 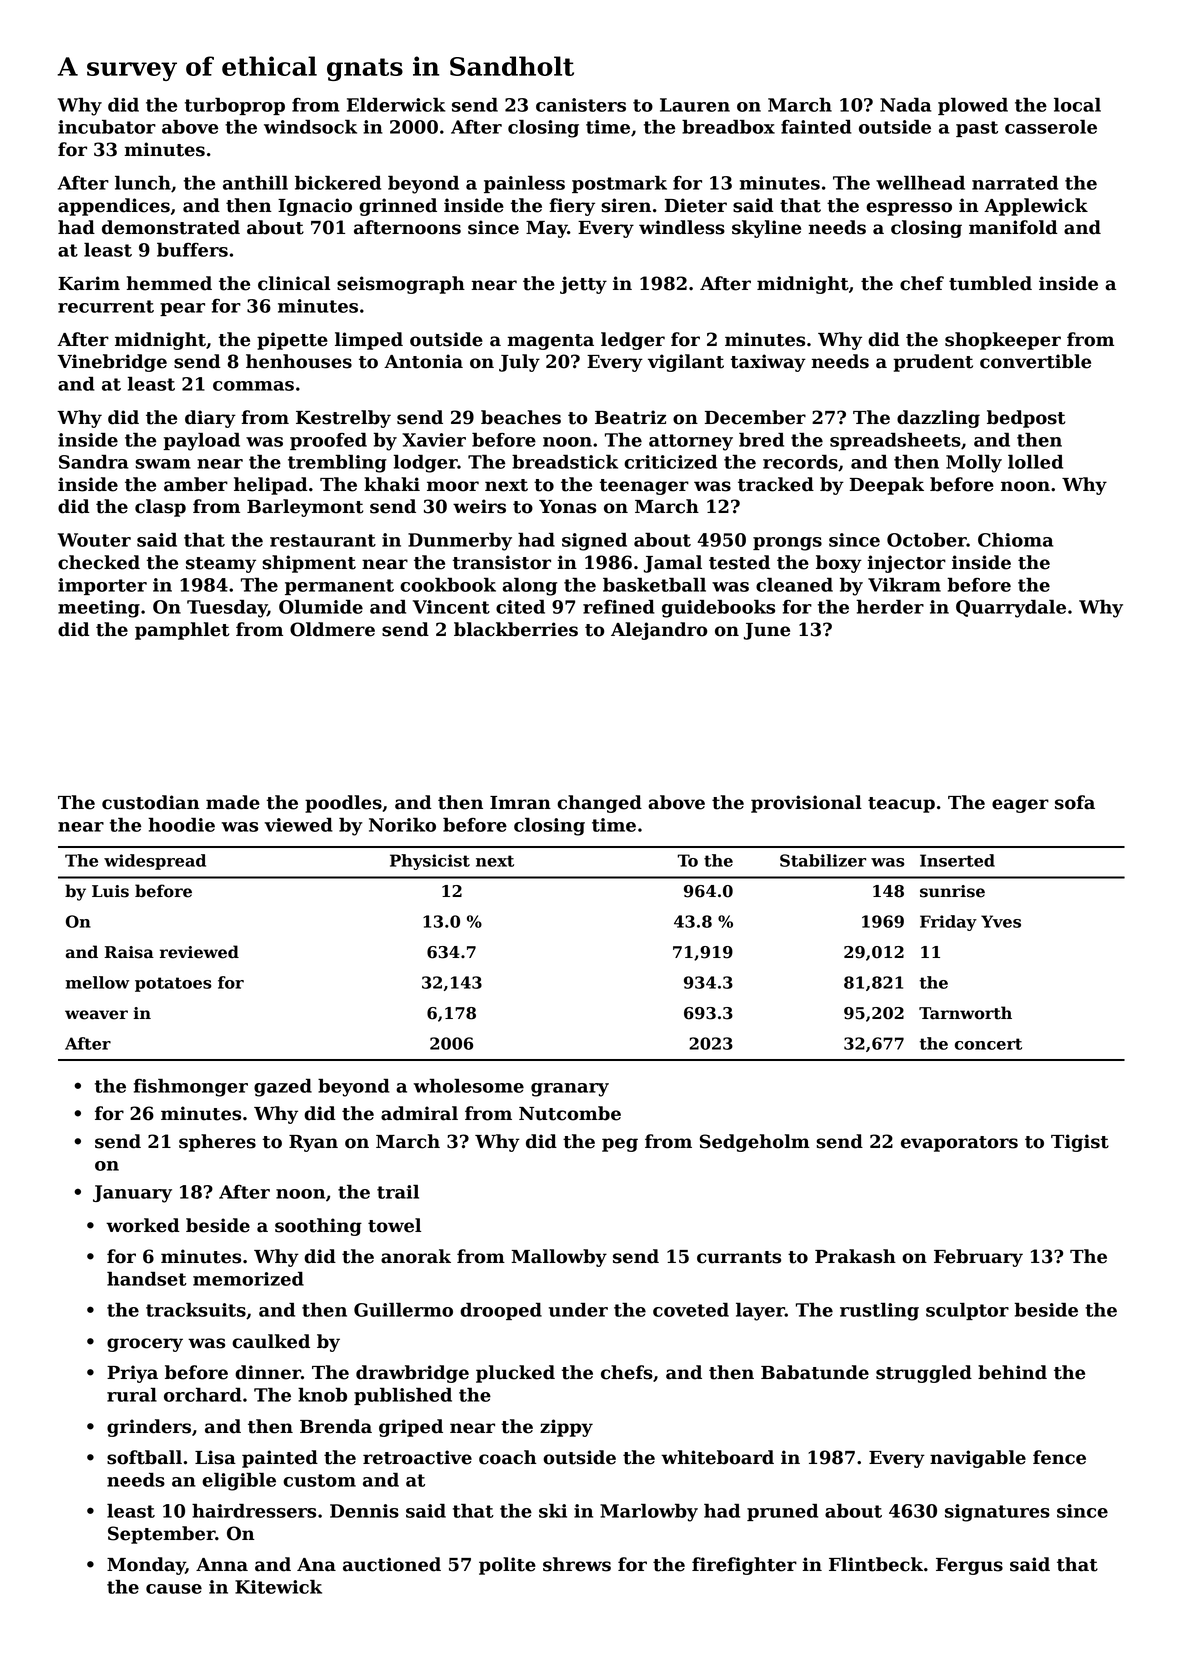 I want to click on vigilant, so click(x=686, y=363).
